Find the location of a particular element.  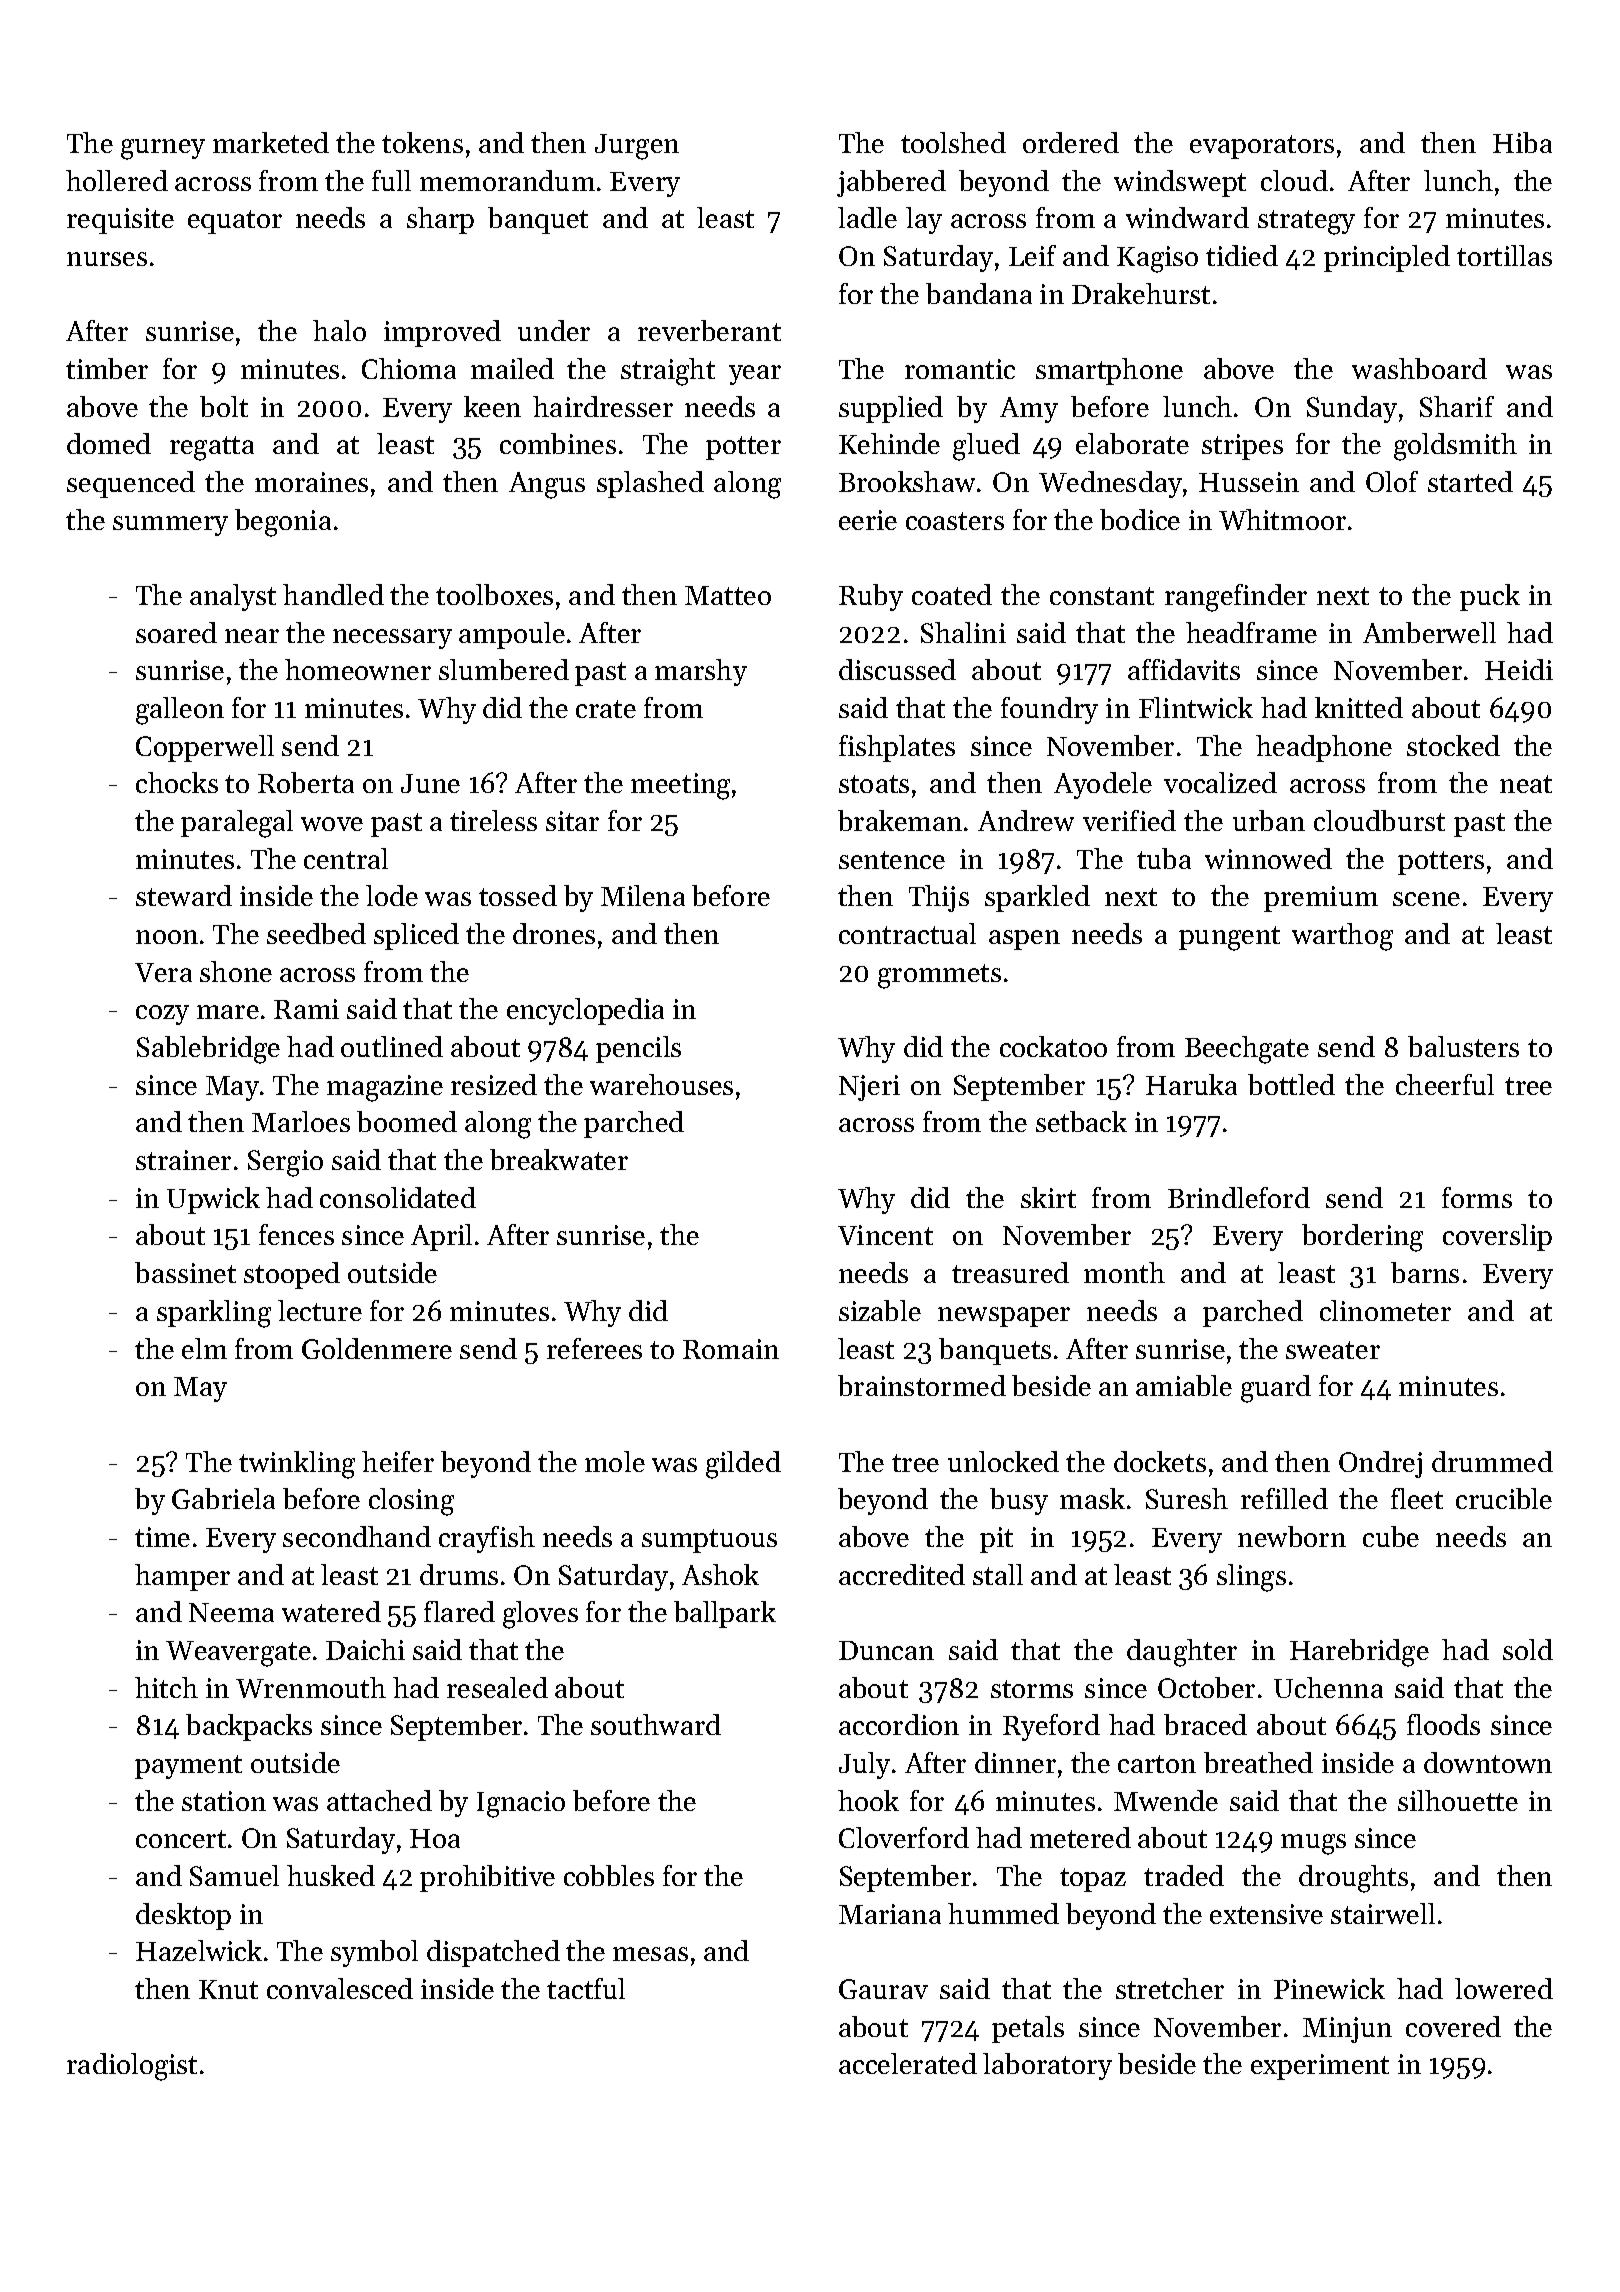

gloves is located at coordinates (540, 1615).
